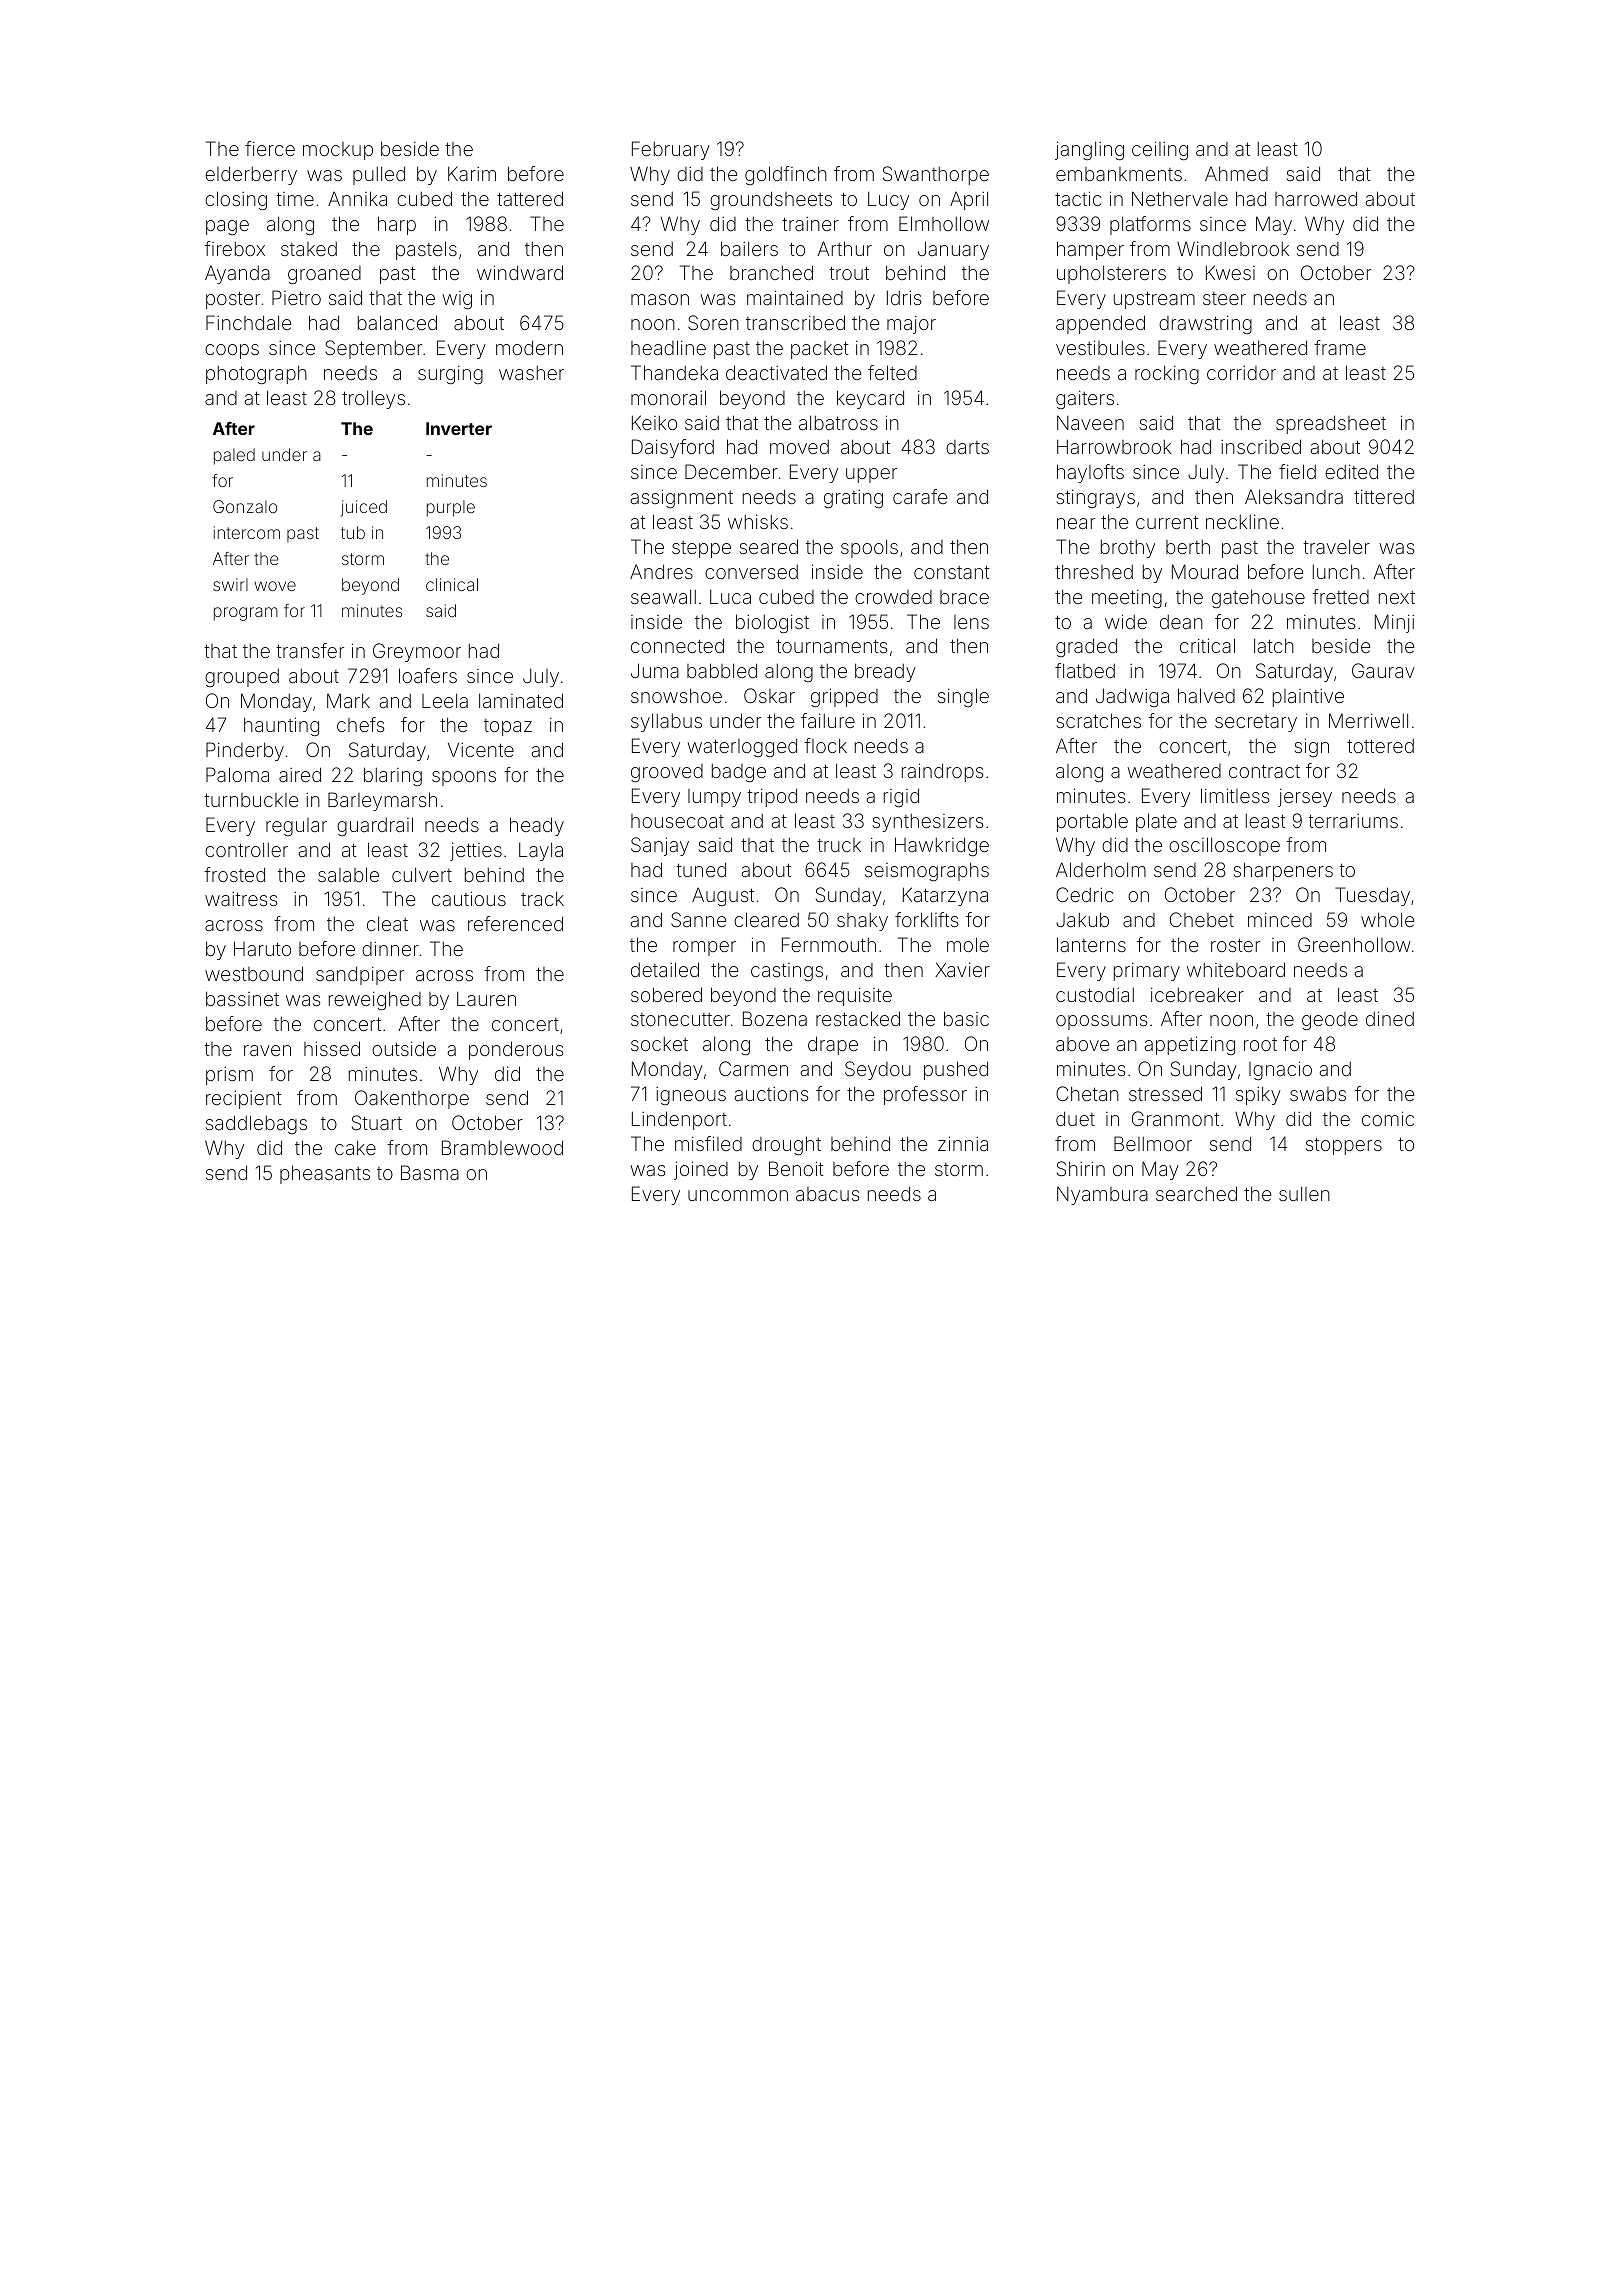  Describe the element at coordinates (671, 150) in the screenshot. I see `February` at that location.
